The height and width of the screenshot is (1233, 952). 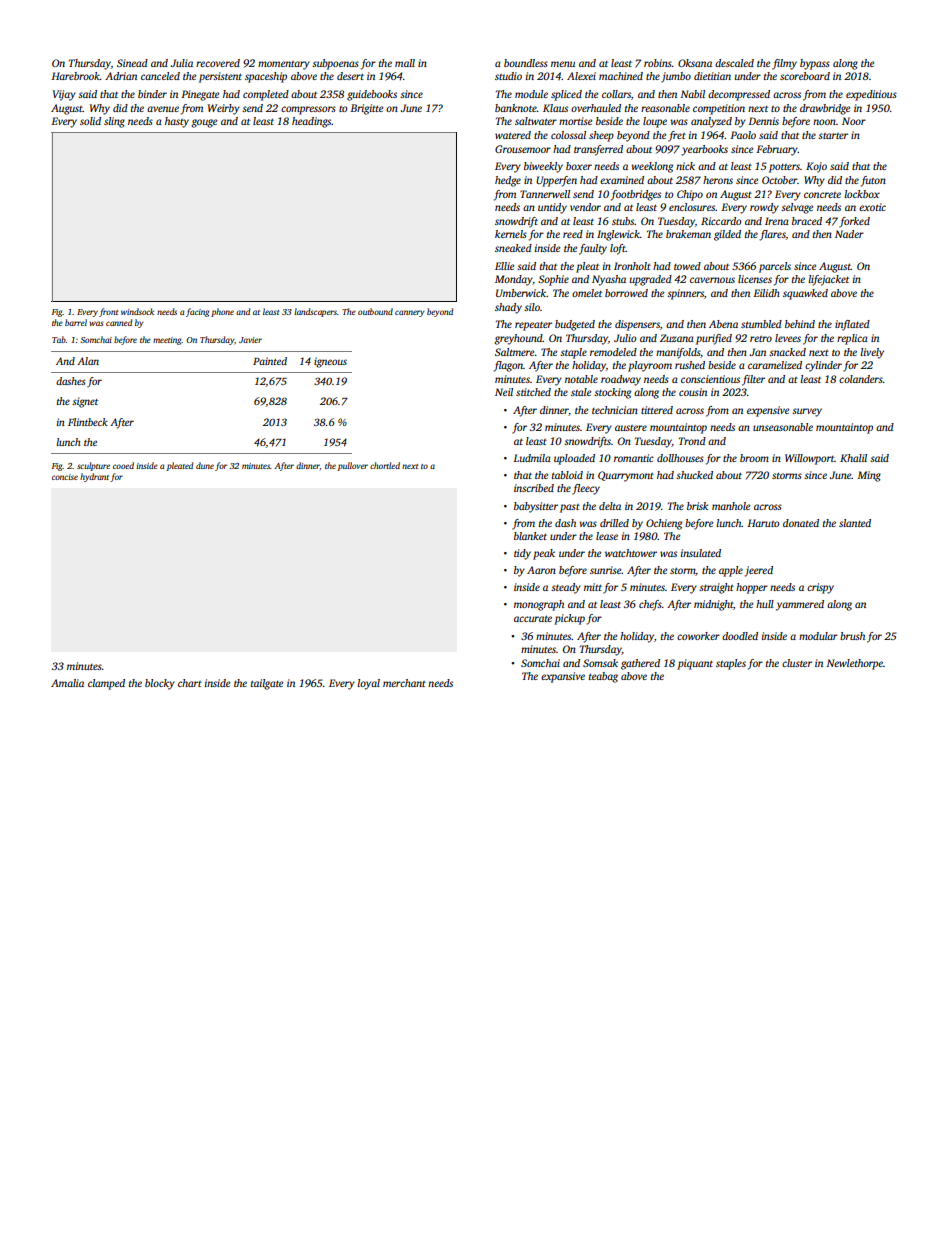 What do you see at coordinates (855, 523) in the screenshot?
I see `slanted` at bounding box center [855, 523].
